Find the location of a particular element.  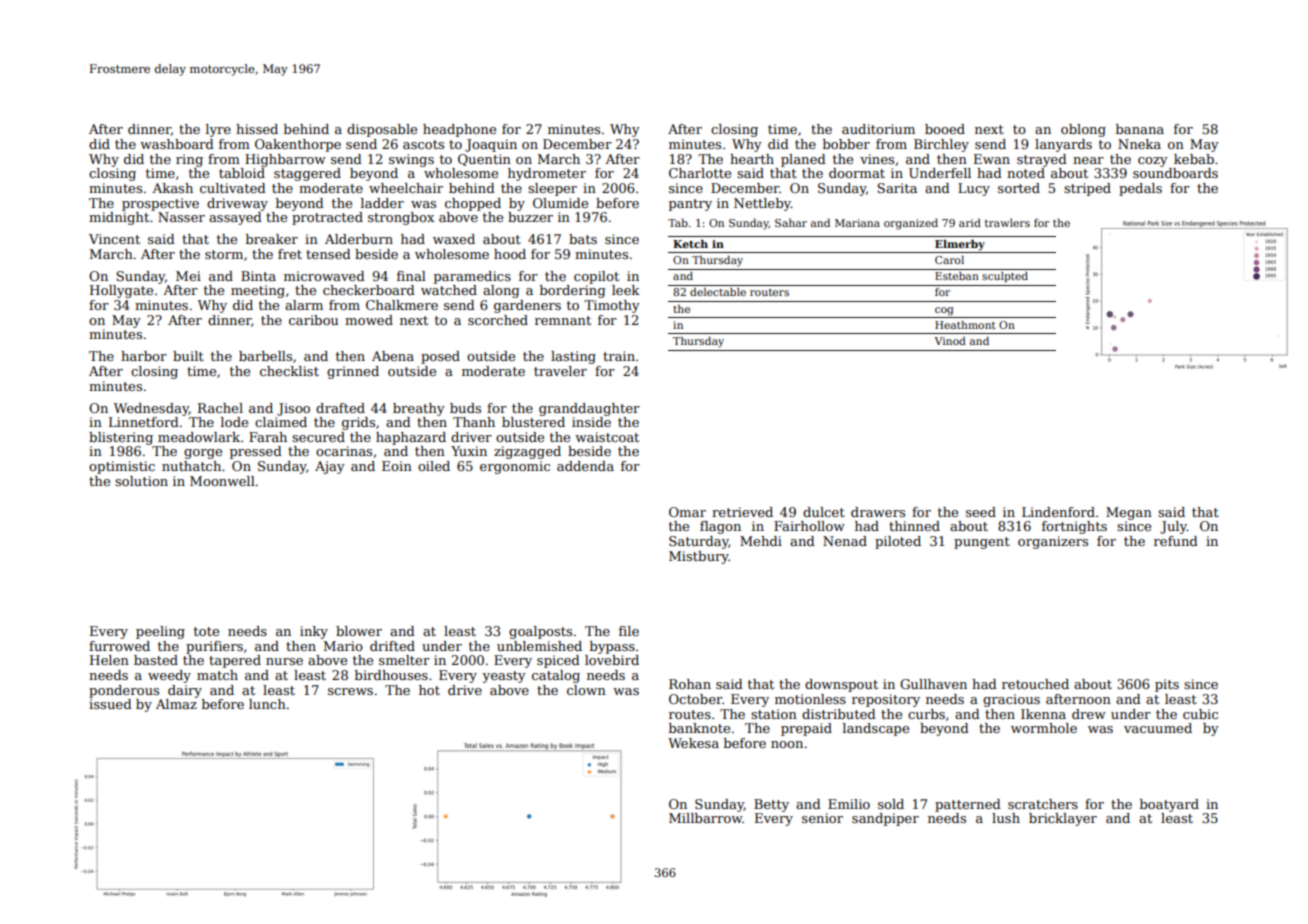

addenda is located at coordinates (585, 466).
